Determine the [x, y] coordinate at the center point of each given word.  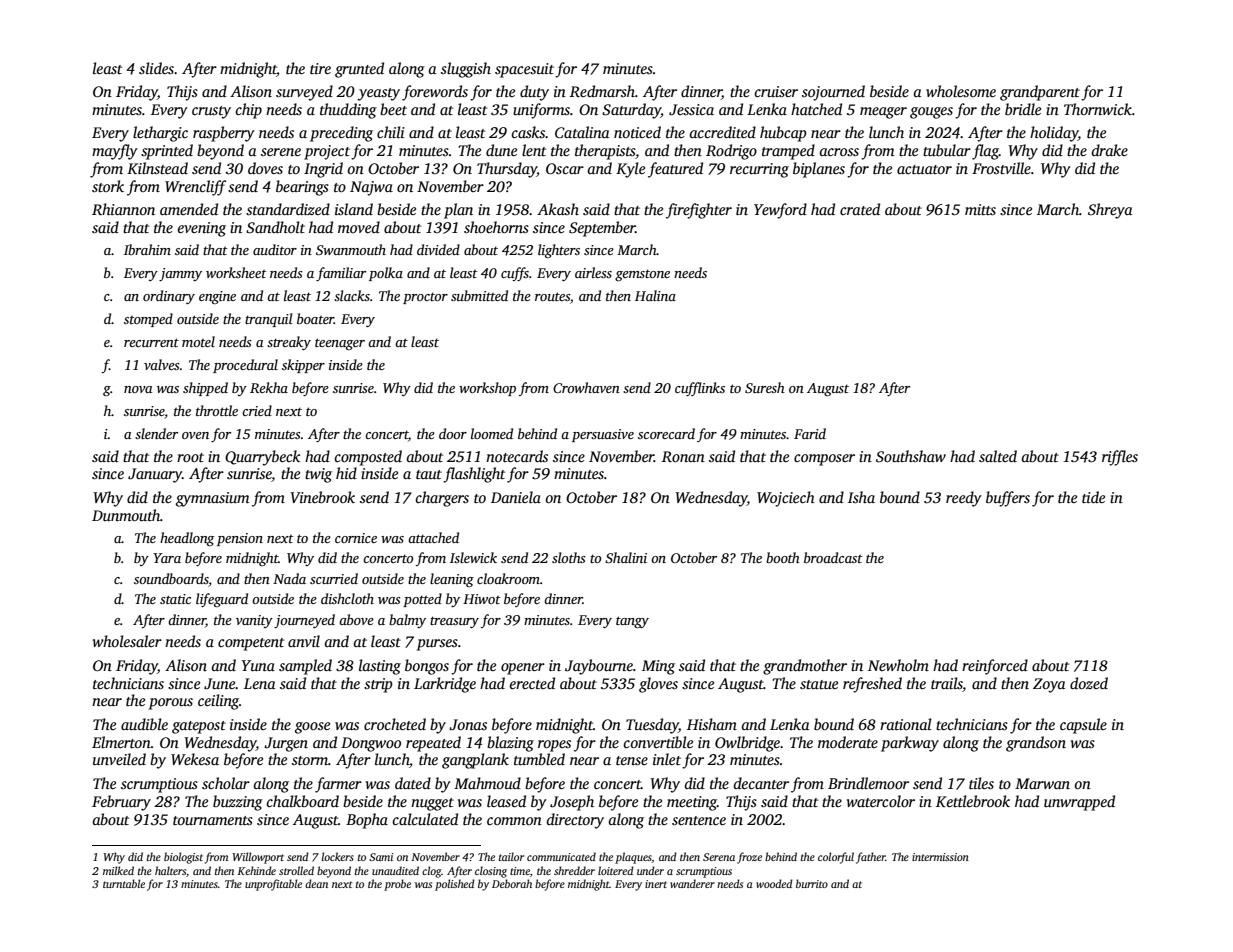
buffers [1008, 499]
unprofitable [273, 885]
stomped [148, 320]
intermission [940, 857]
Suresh [765, 387]
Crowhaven [586, 387]
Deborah [512, 883]
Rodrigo [731, 152]
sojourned [833, 93]
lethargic [160, 134]
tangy [632, 622]
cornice [356, 538]
